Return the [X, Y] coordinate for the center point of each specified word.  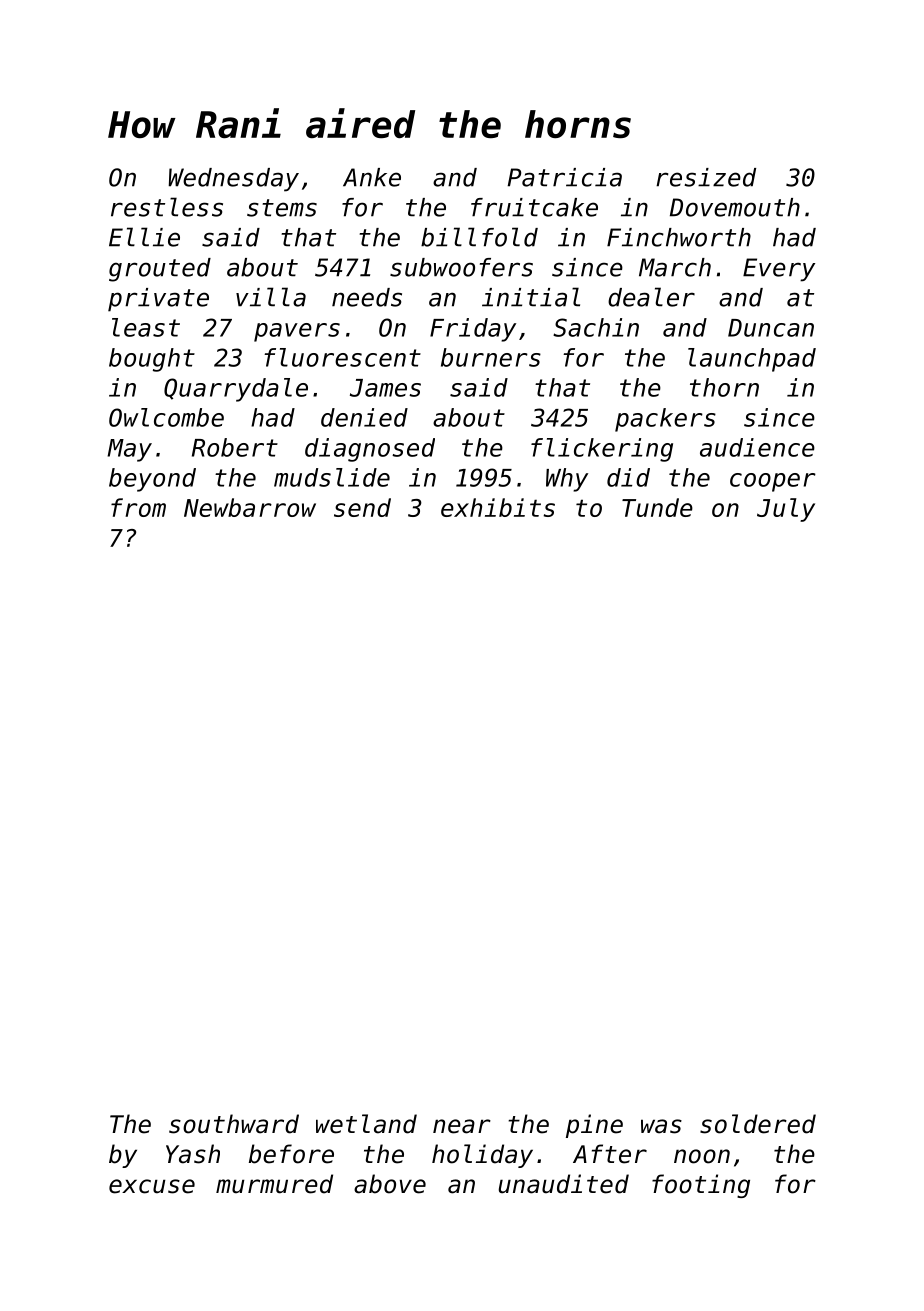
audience [757, 447]
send [362, 507]
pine [594, 1126]
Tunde [657, 507]
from [138, 507]
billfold [479, 237]
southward [234, 1124]
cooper [773, 482]
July [786, 510]
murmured [274, 1184]
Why [567, 480]
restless [167, 207]
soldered [758, 1124]
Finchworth [679, 237]
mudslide [332, 477]
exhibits [498, 507]
